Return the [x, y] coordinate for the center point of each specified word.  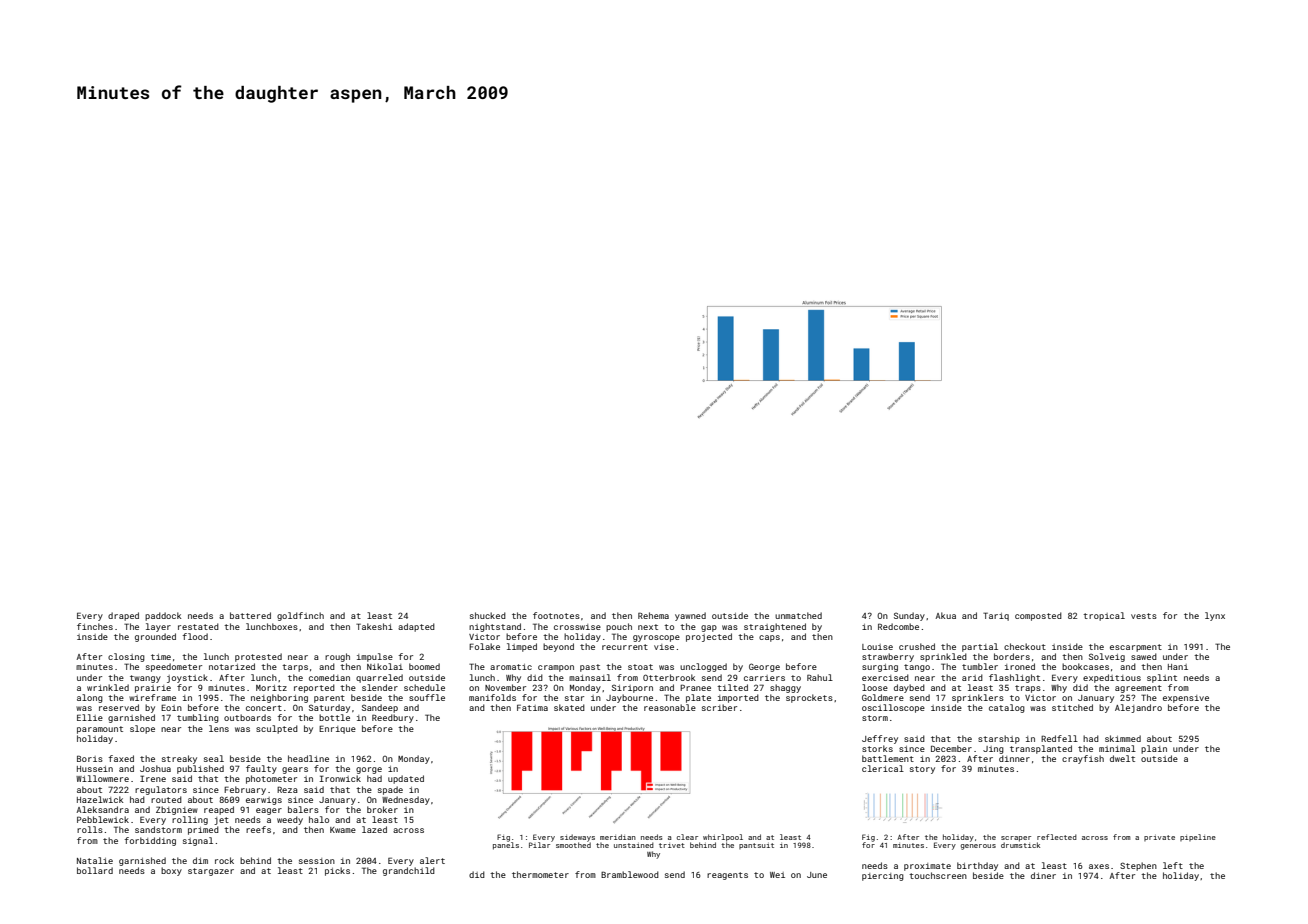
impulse [375, 657]
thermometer [540, 874]
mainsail [590, 677]
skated [569, 707]
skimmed [1123, 738]
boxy [171, 871]
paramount [100, 730]
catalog [1007, 708]
